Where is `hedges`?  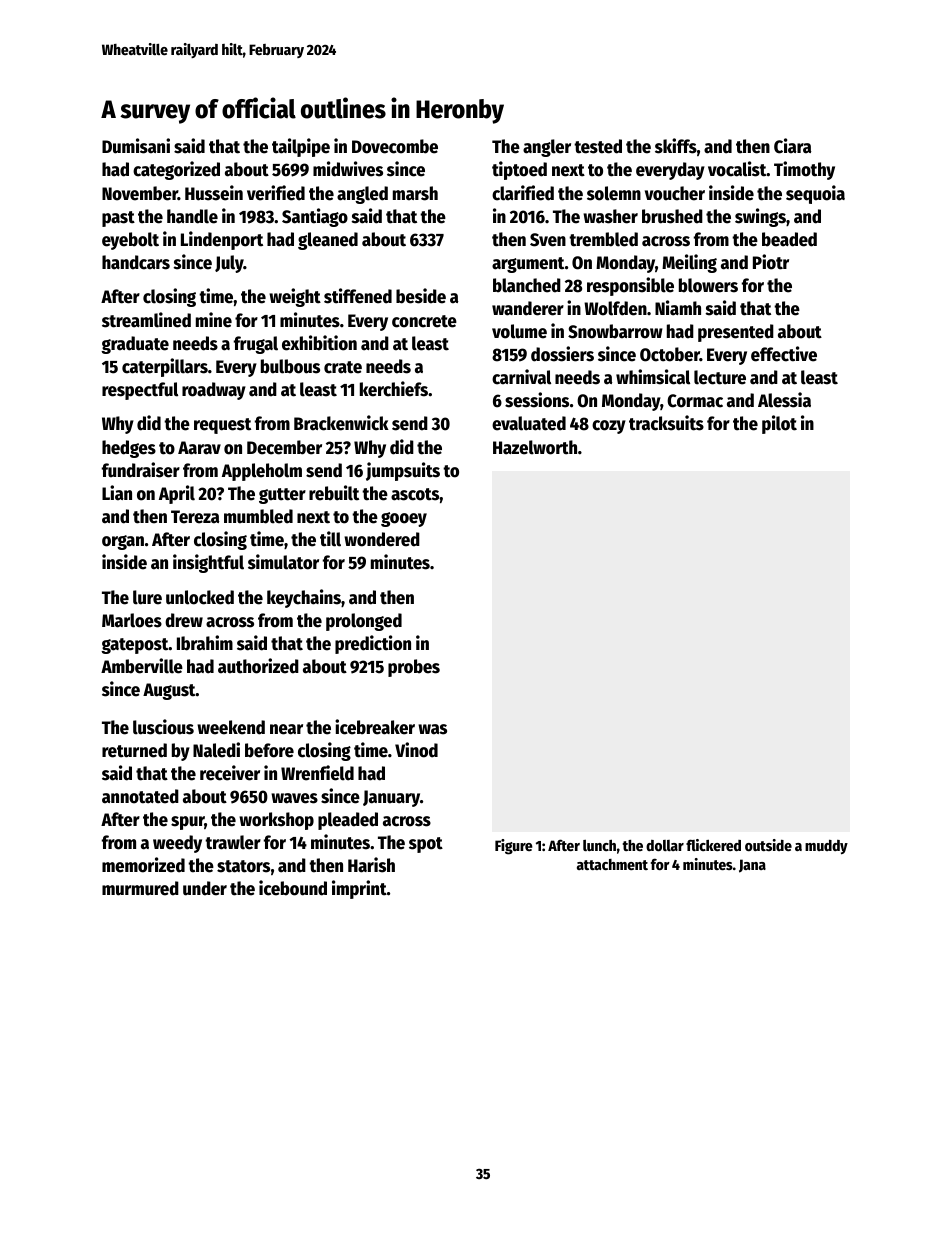 hedges is located at coordinates (129, 449).
